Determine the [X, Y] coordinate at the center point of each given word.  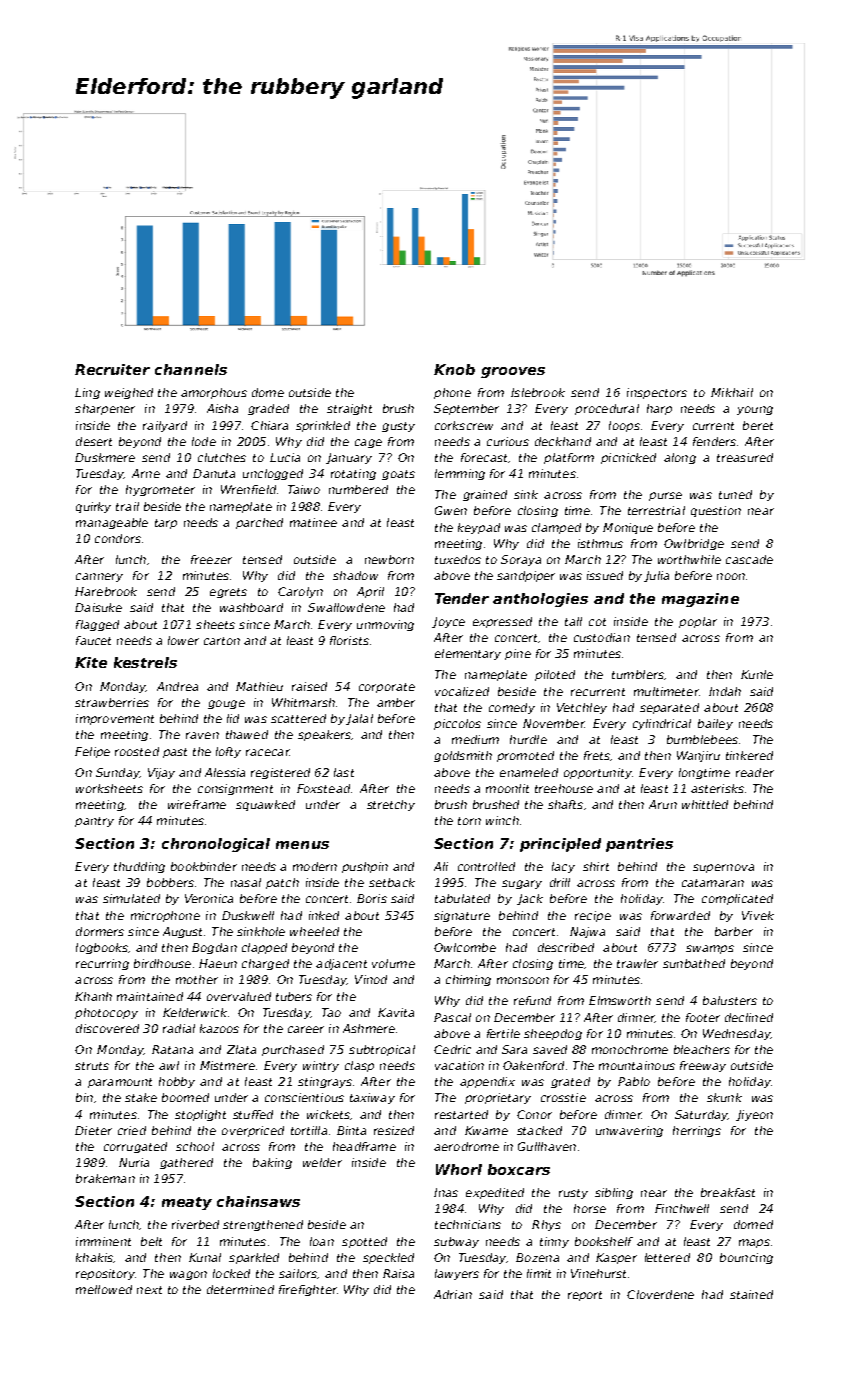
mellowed [104, 1289]
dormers [100, 931]
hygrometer [160, 490]
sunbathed [694, 963]
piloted [555, 675]
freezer [211, 559]
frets [597, 755]
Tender [462, 598]
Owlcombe [465, 947]
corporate [387, 688]
